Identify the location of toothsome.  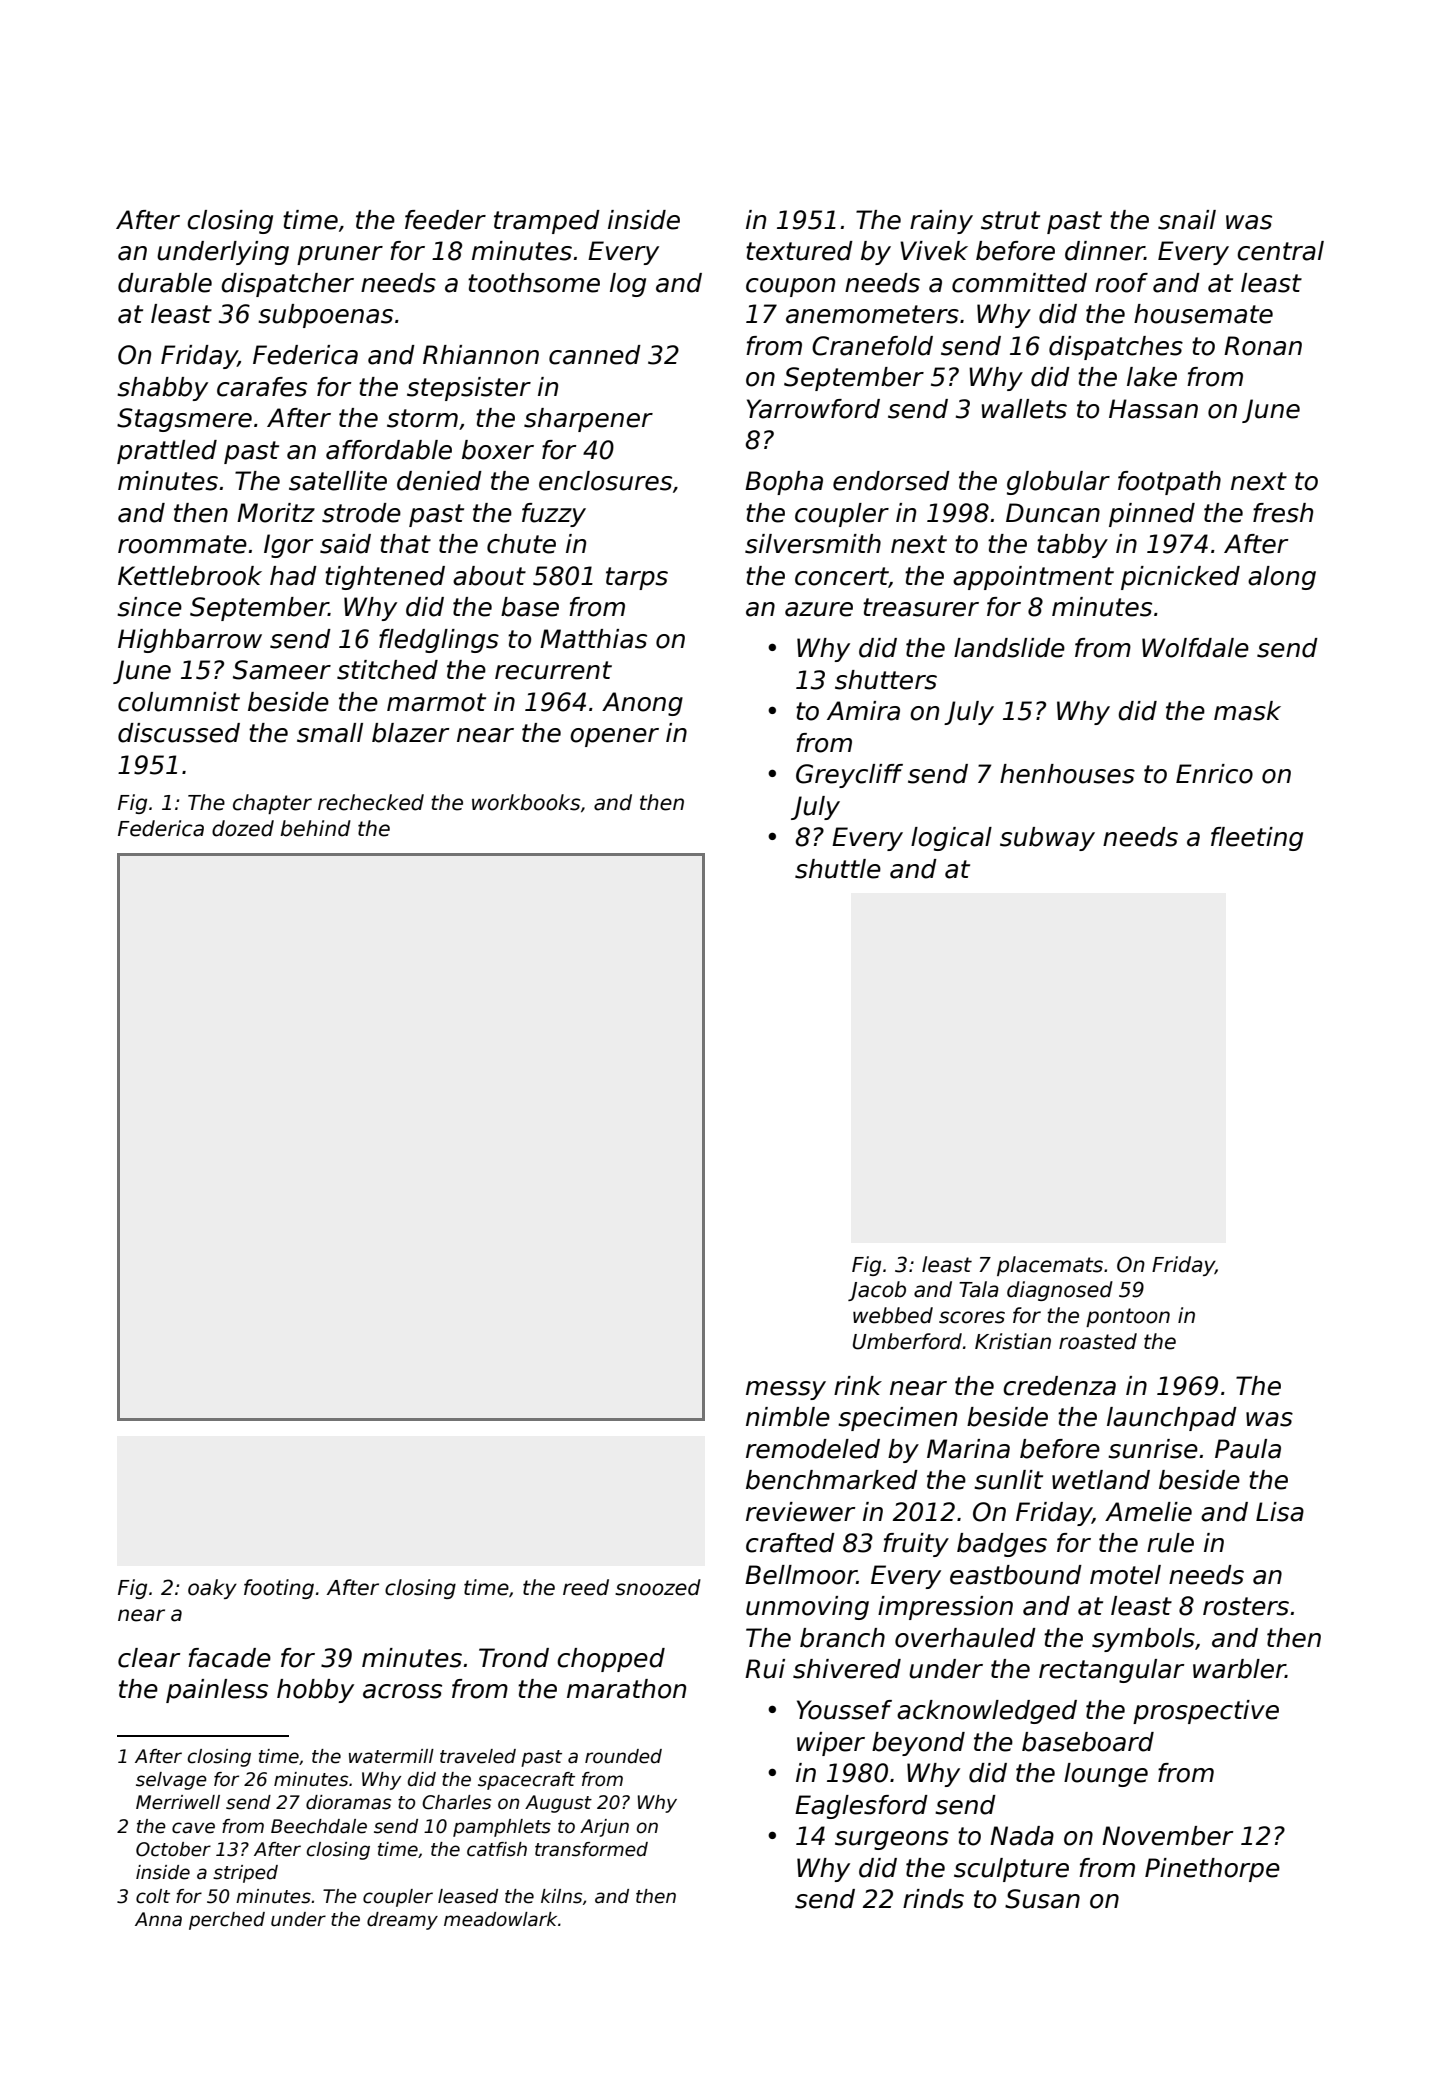
(534, 283).
